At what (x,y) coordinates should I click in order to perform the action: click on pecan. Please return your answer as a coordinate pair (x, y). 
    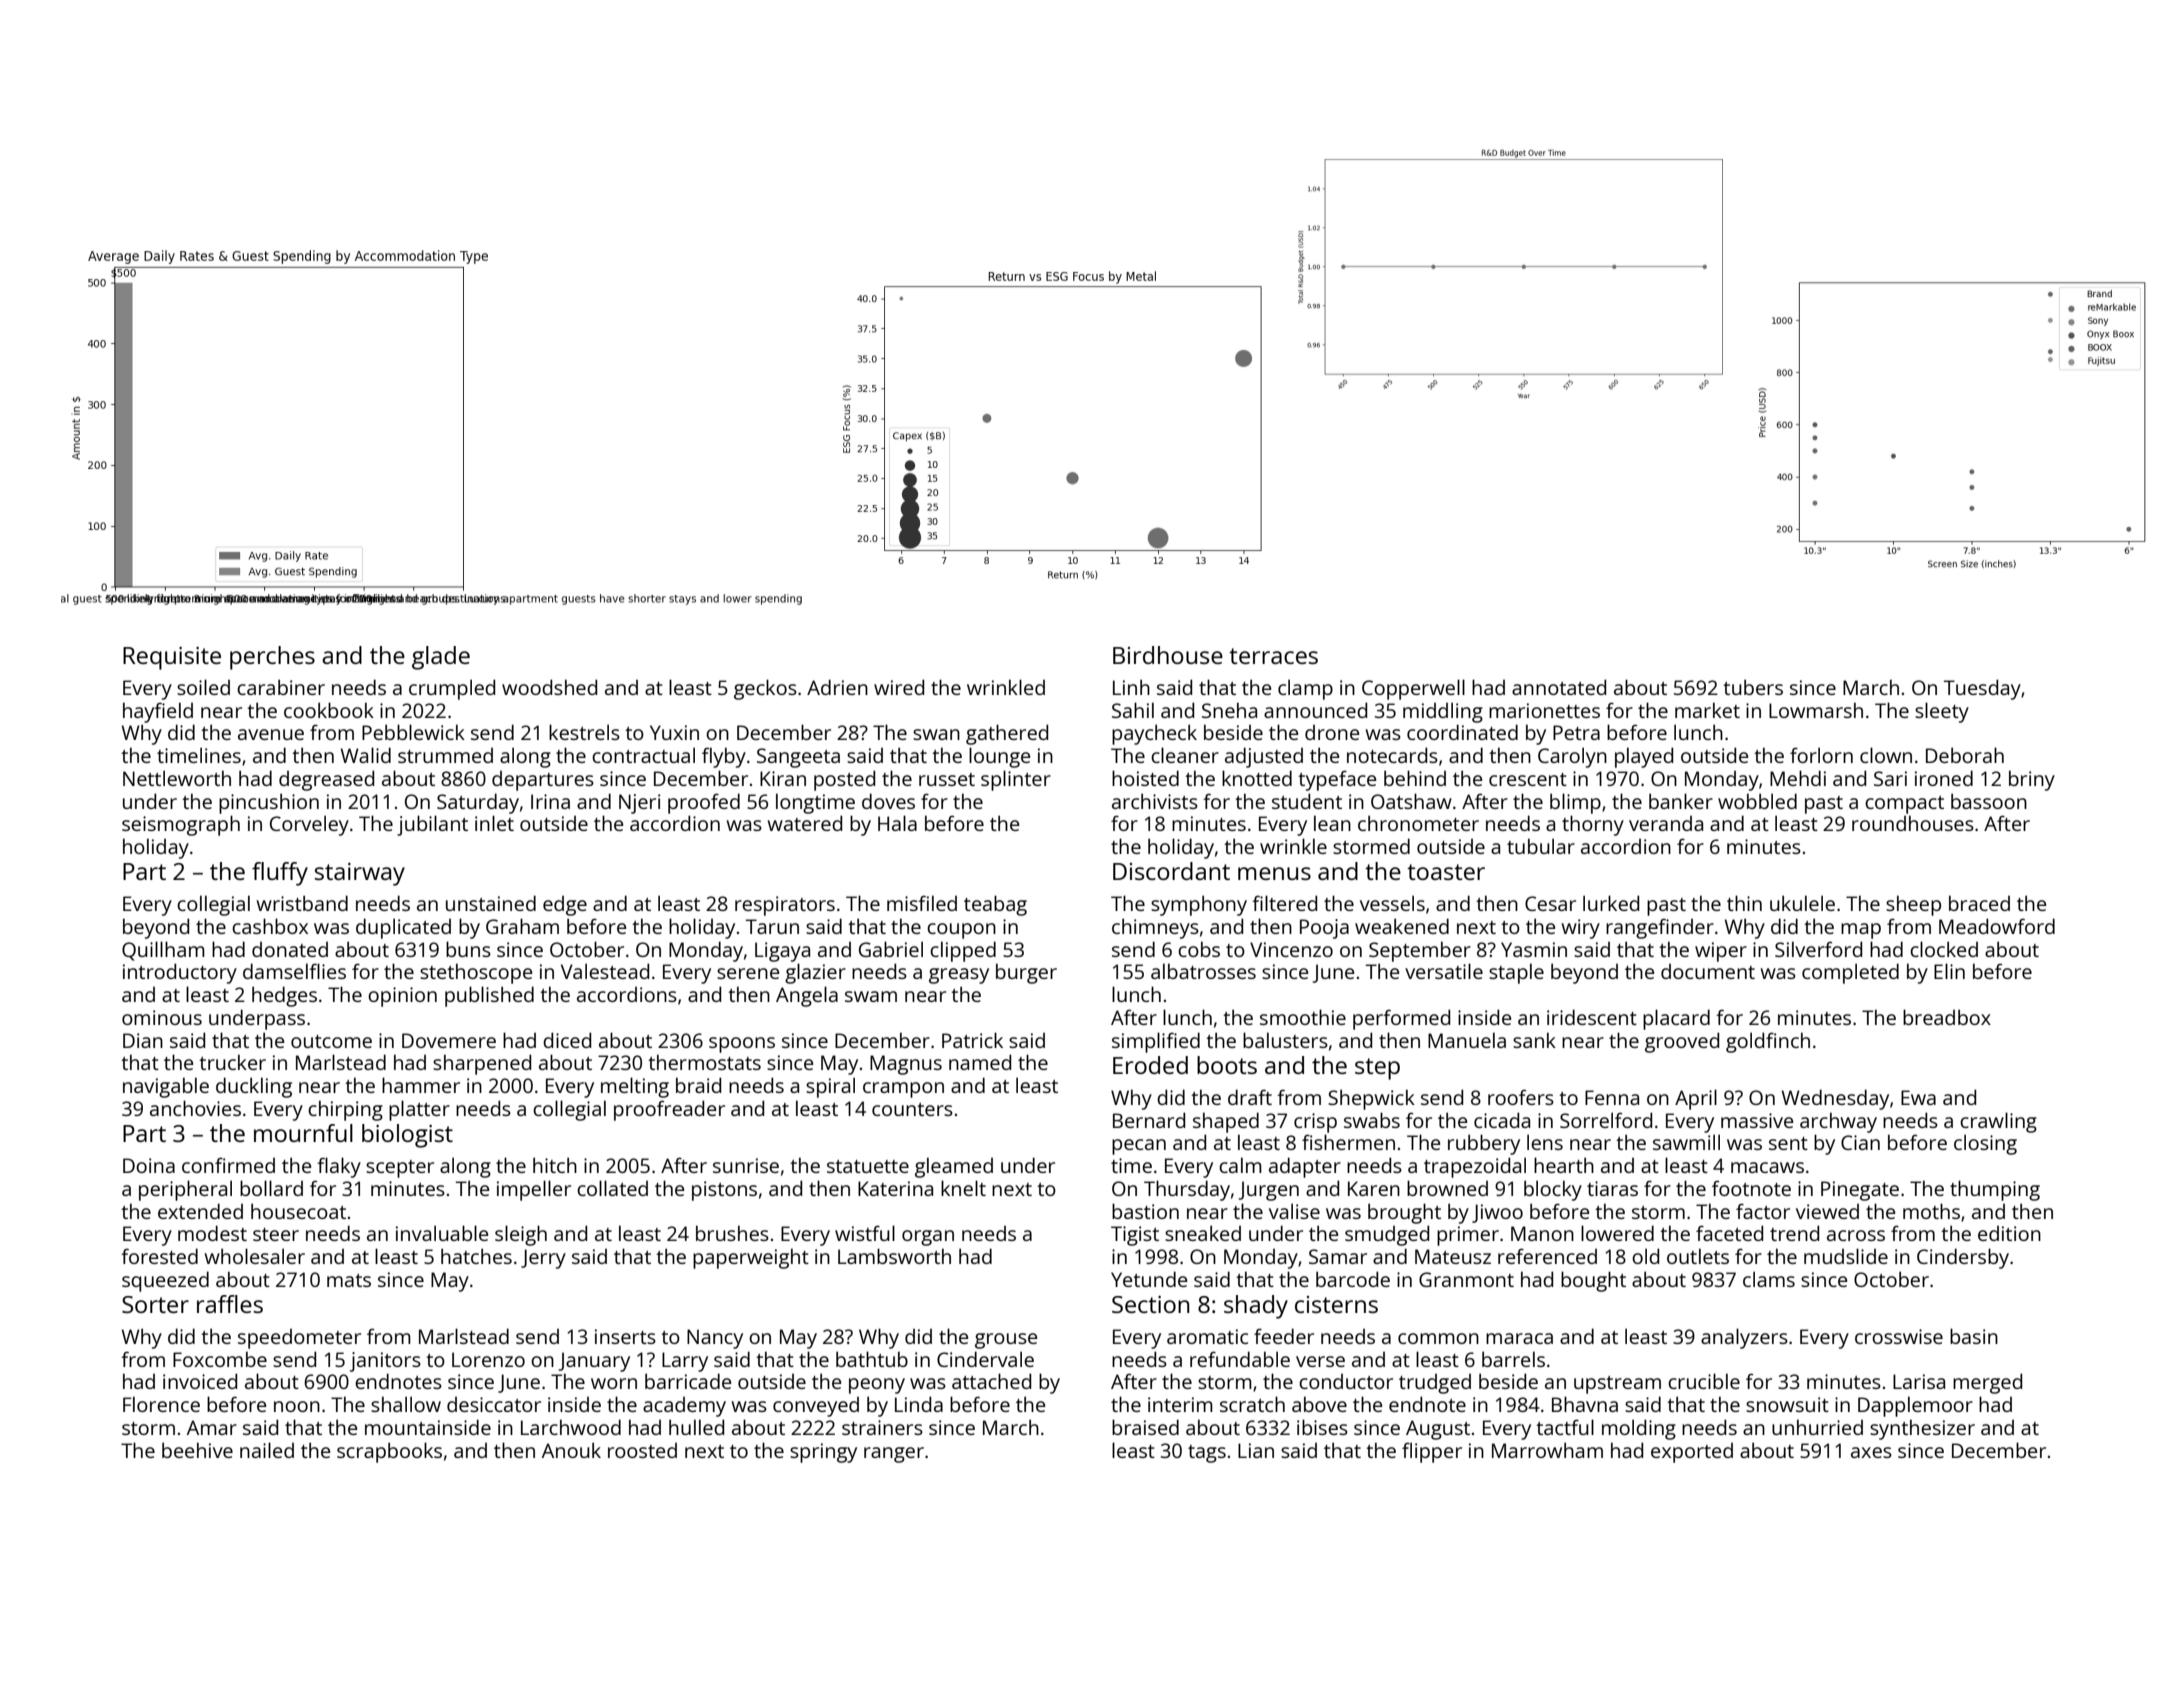
    Looking at the image, I should click on (1139, 1147).
